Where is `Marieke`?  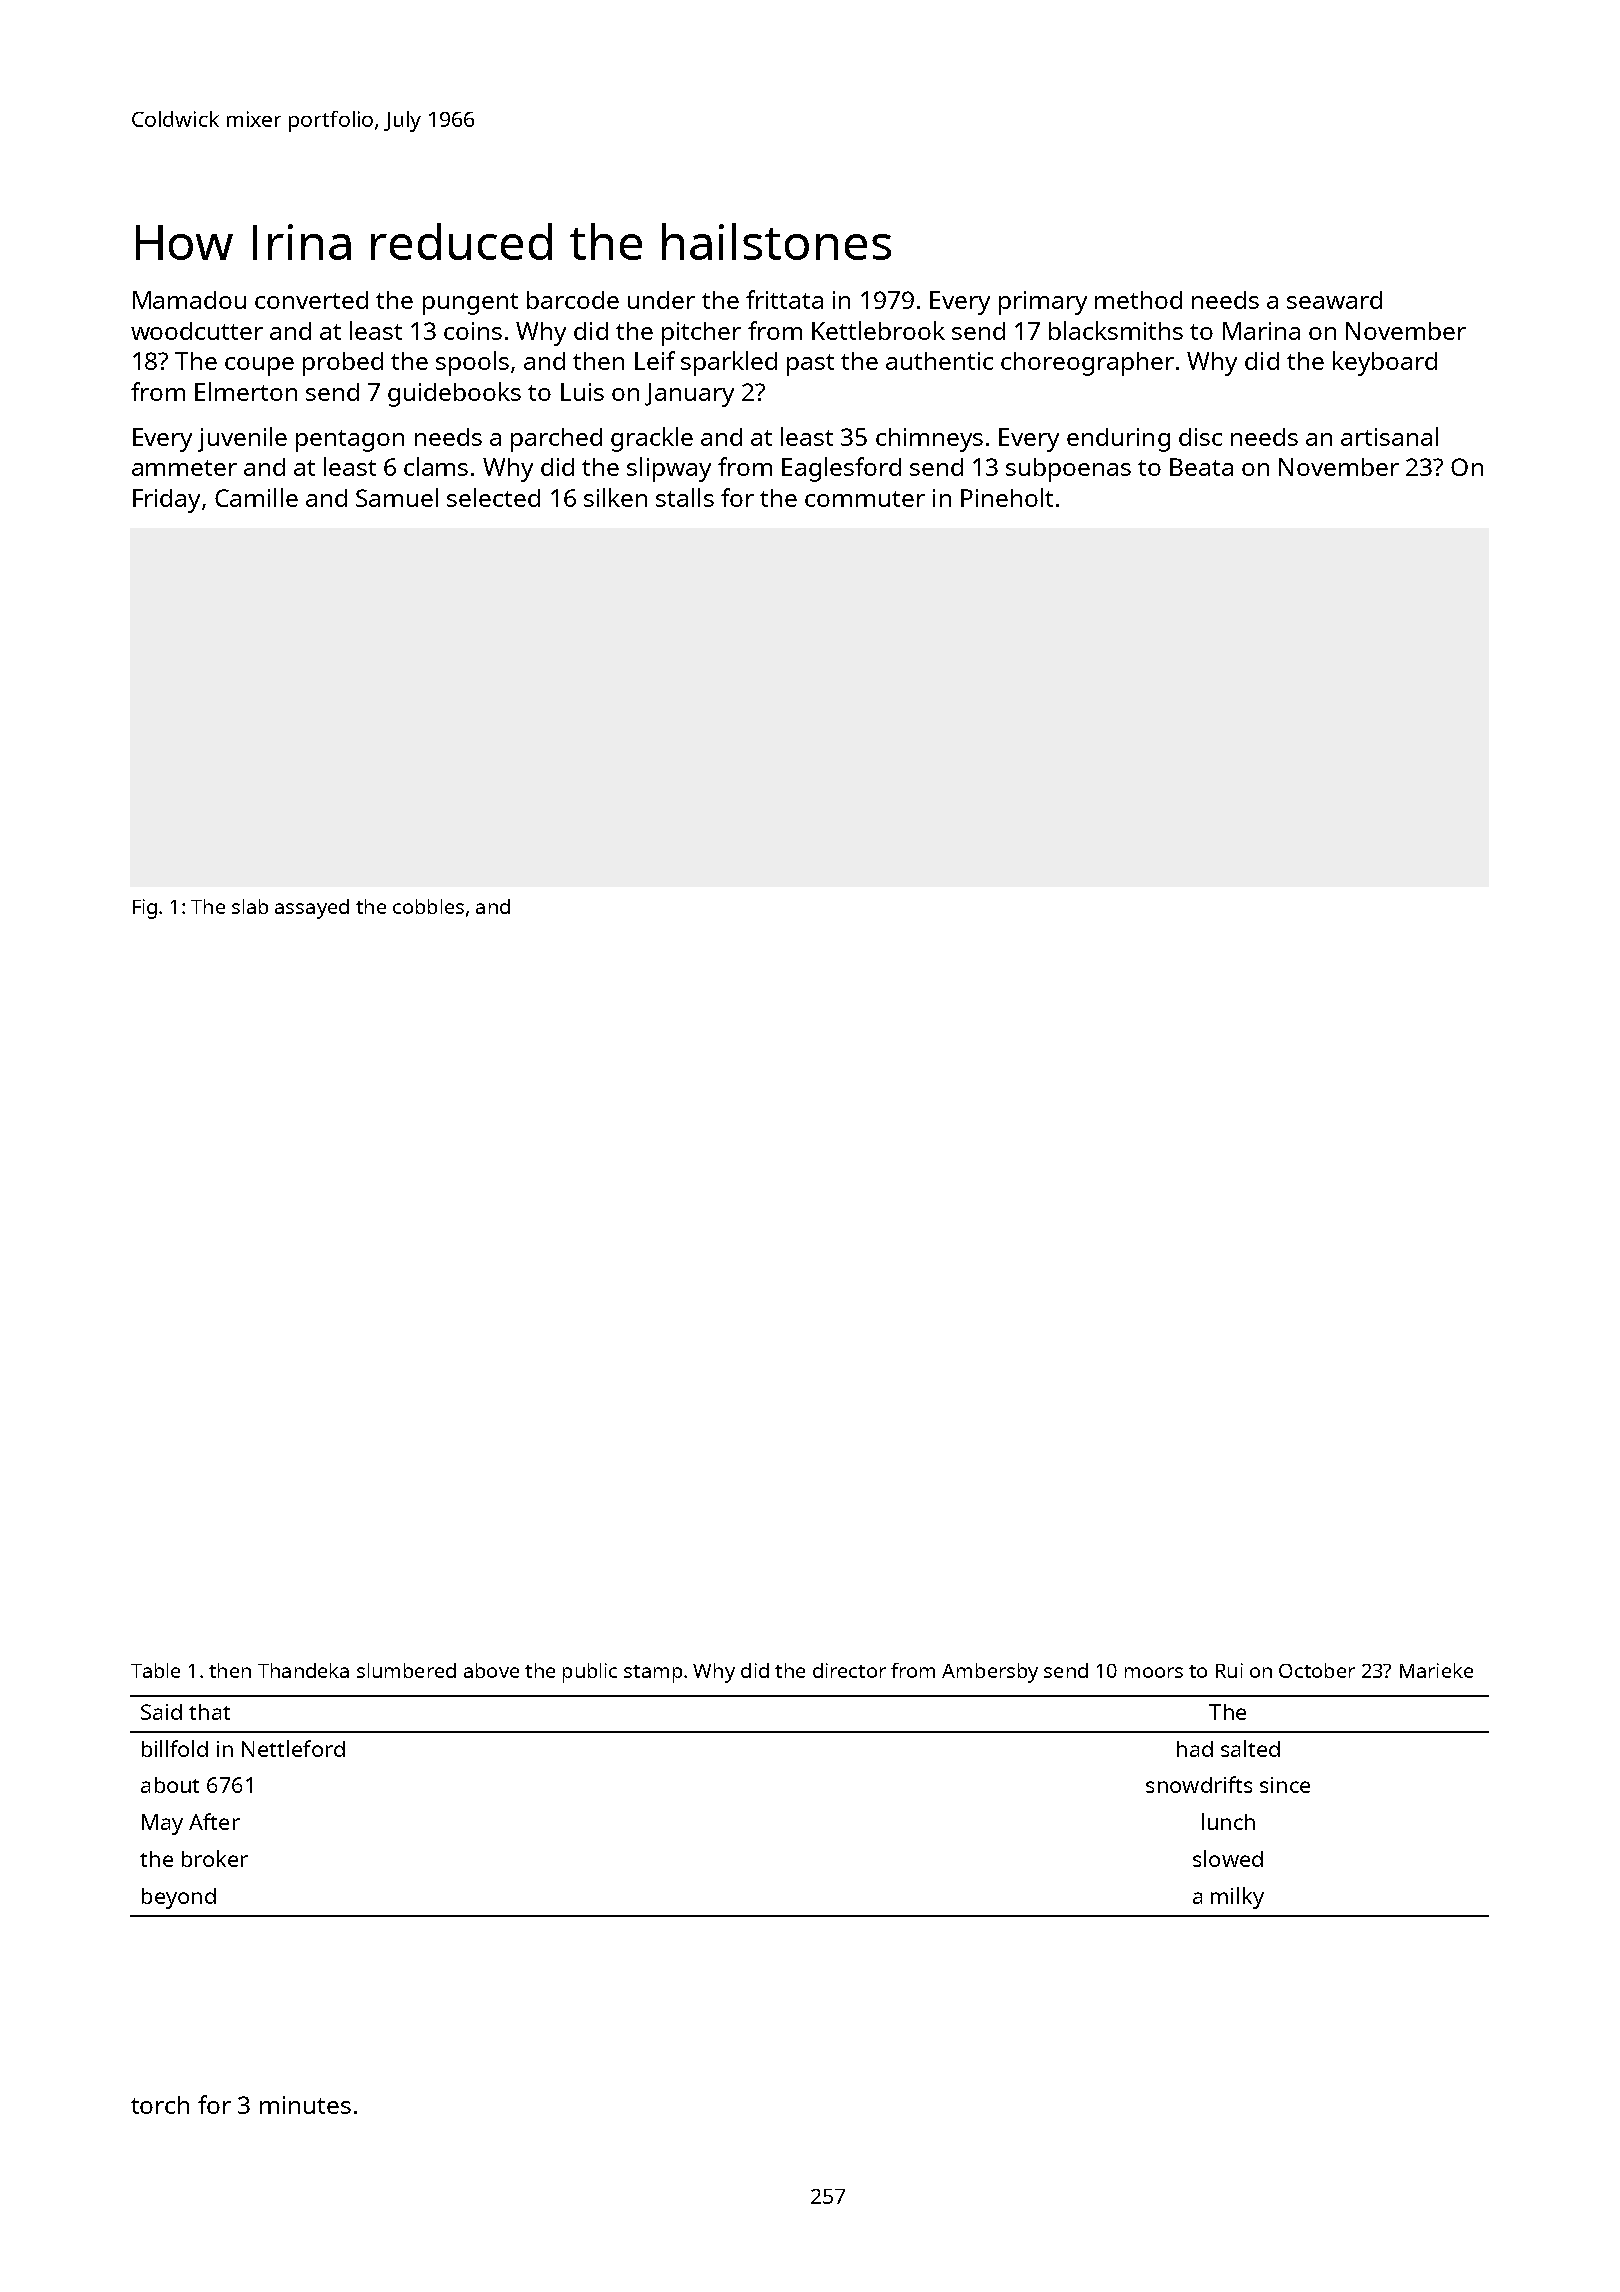 Marieke is located at coordinates (1436, 1670).
